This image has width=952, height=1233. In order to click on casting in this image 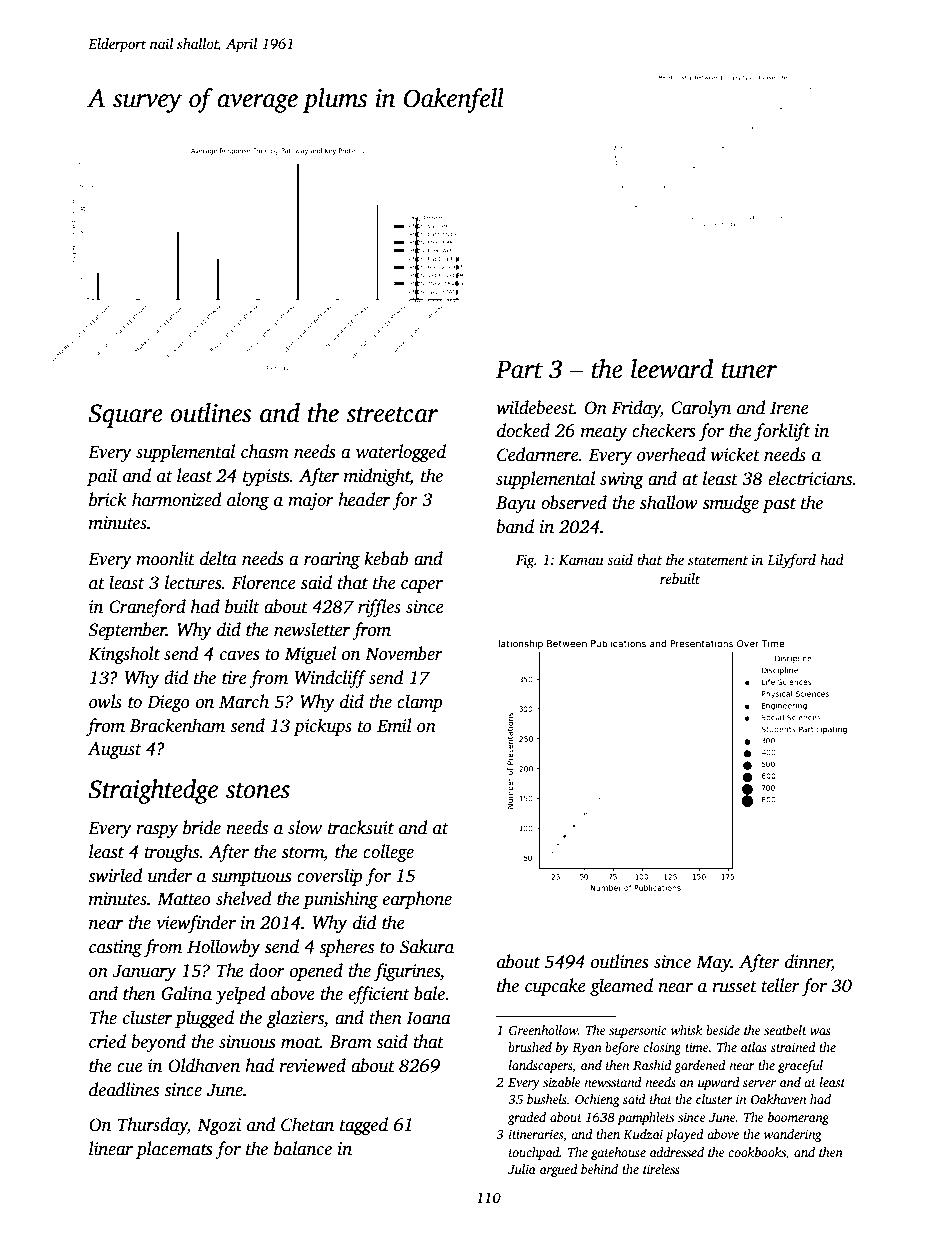, I will do `click(115, 948)`.
